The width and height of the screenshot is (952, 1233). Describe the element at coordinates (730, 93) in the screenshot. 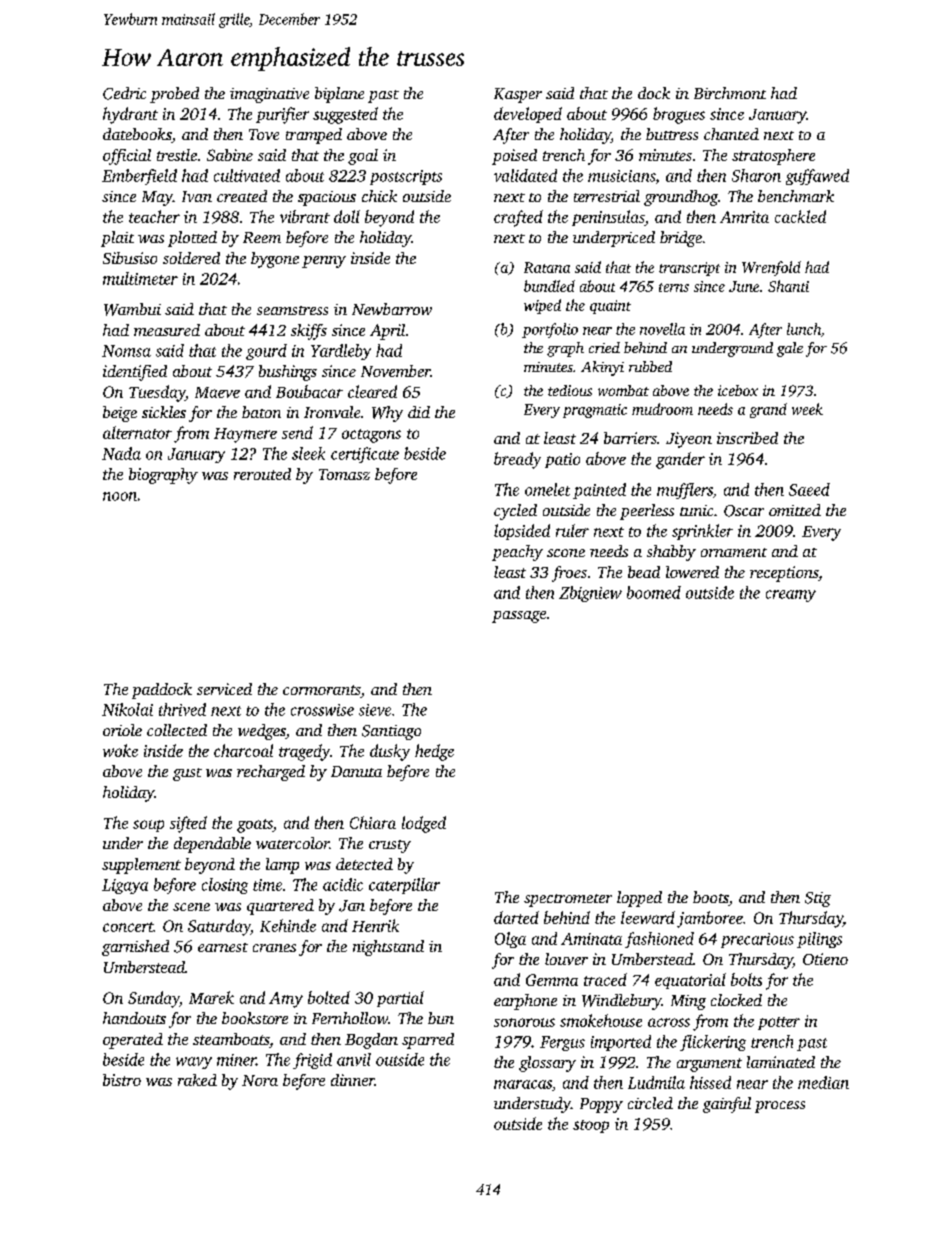

I see `Birchmont` at that location.
